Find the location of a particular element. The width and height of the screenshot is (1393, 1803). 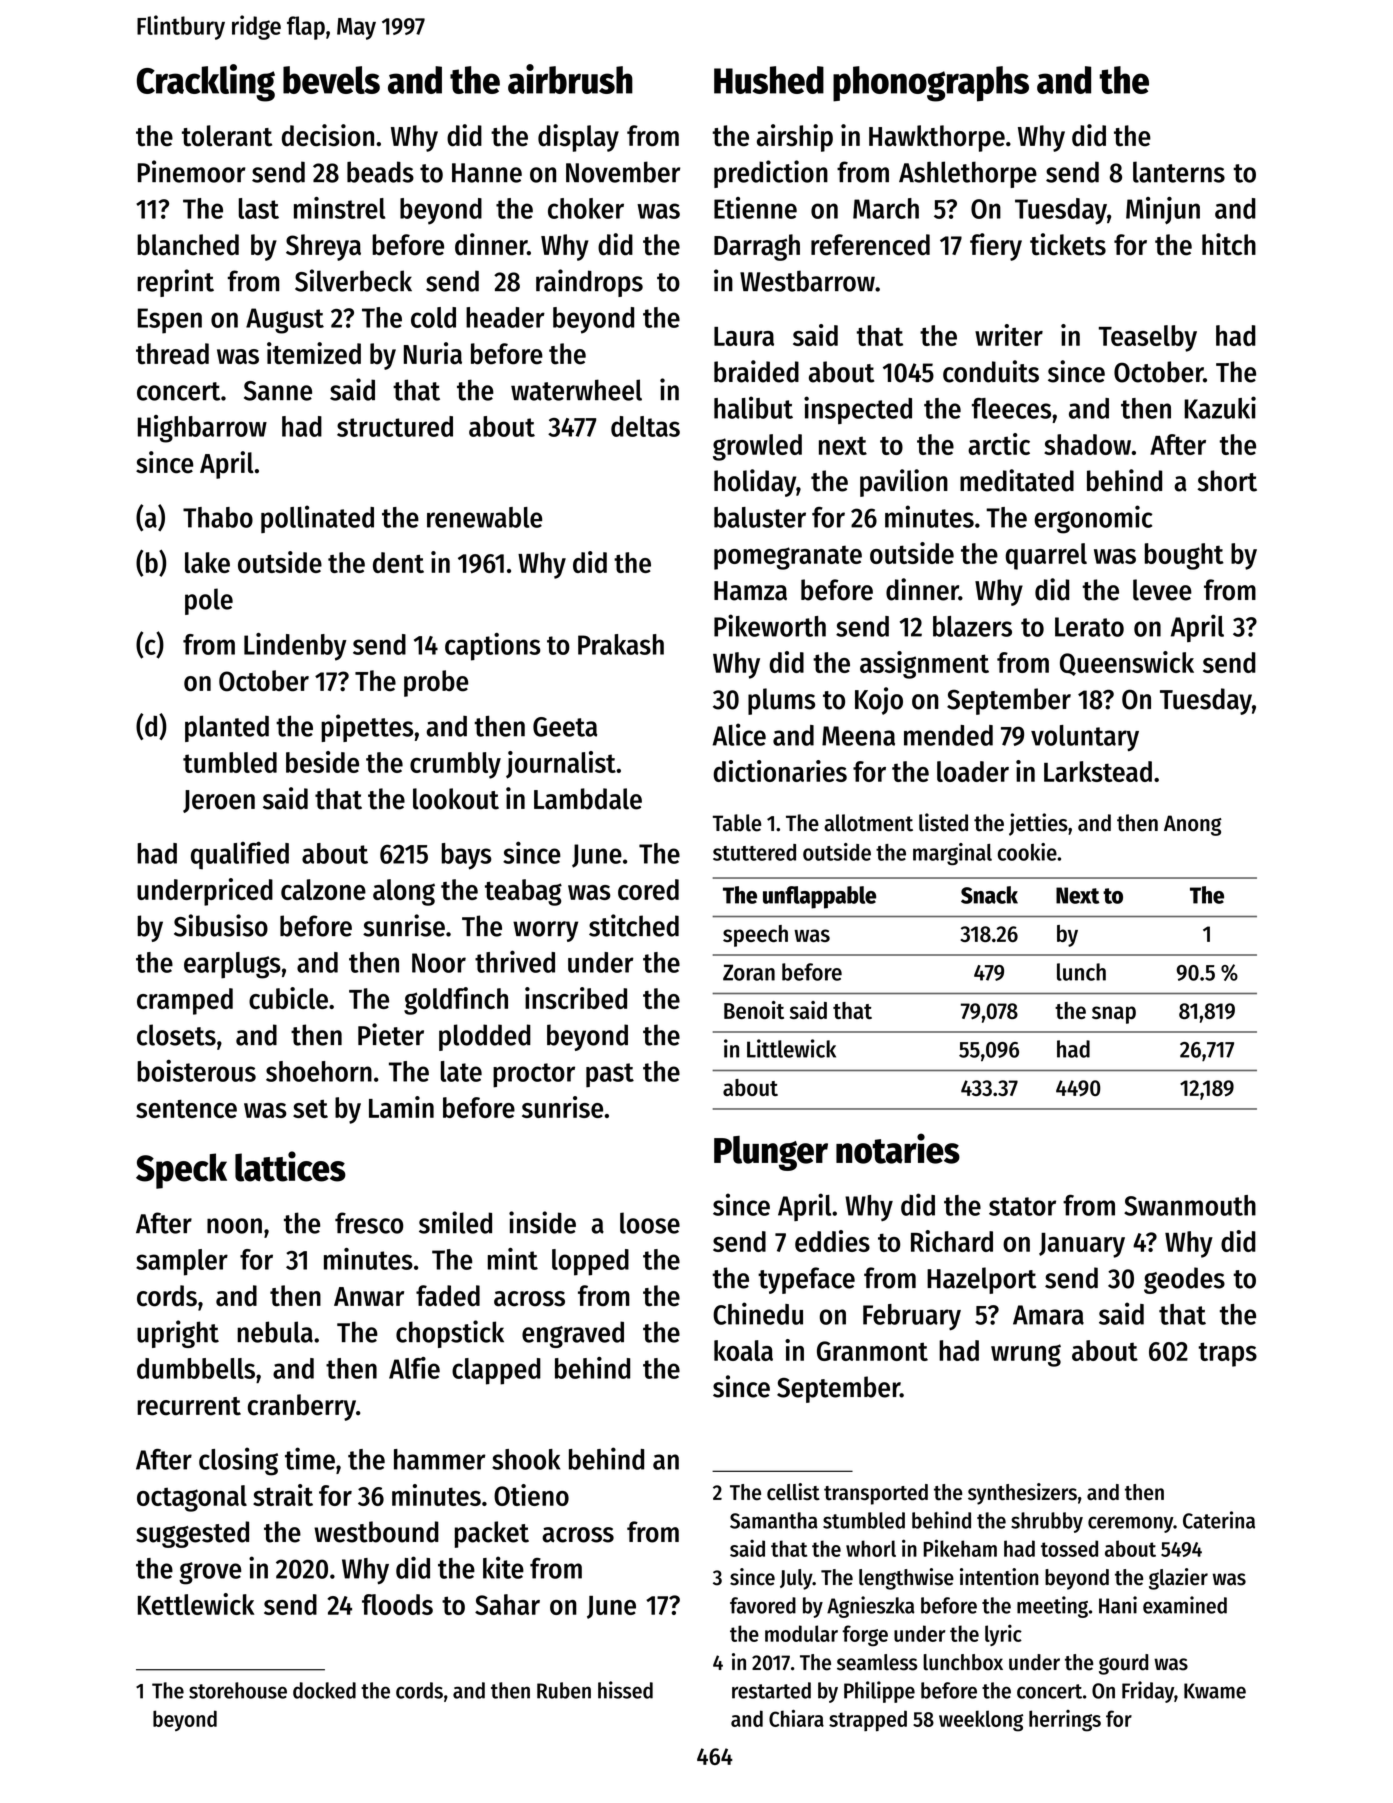

Pikeham is located at coordinates (960, 1548).
